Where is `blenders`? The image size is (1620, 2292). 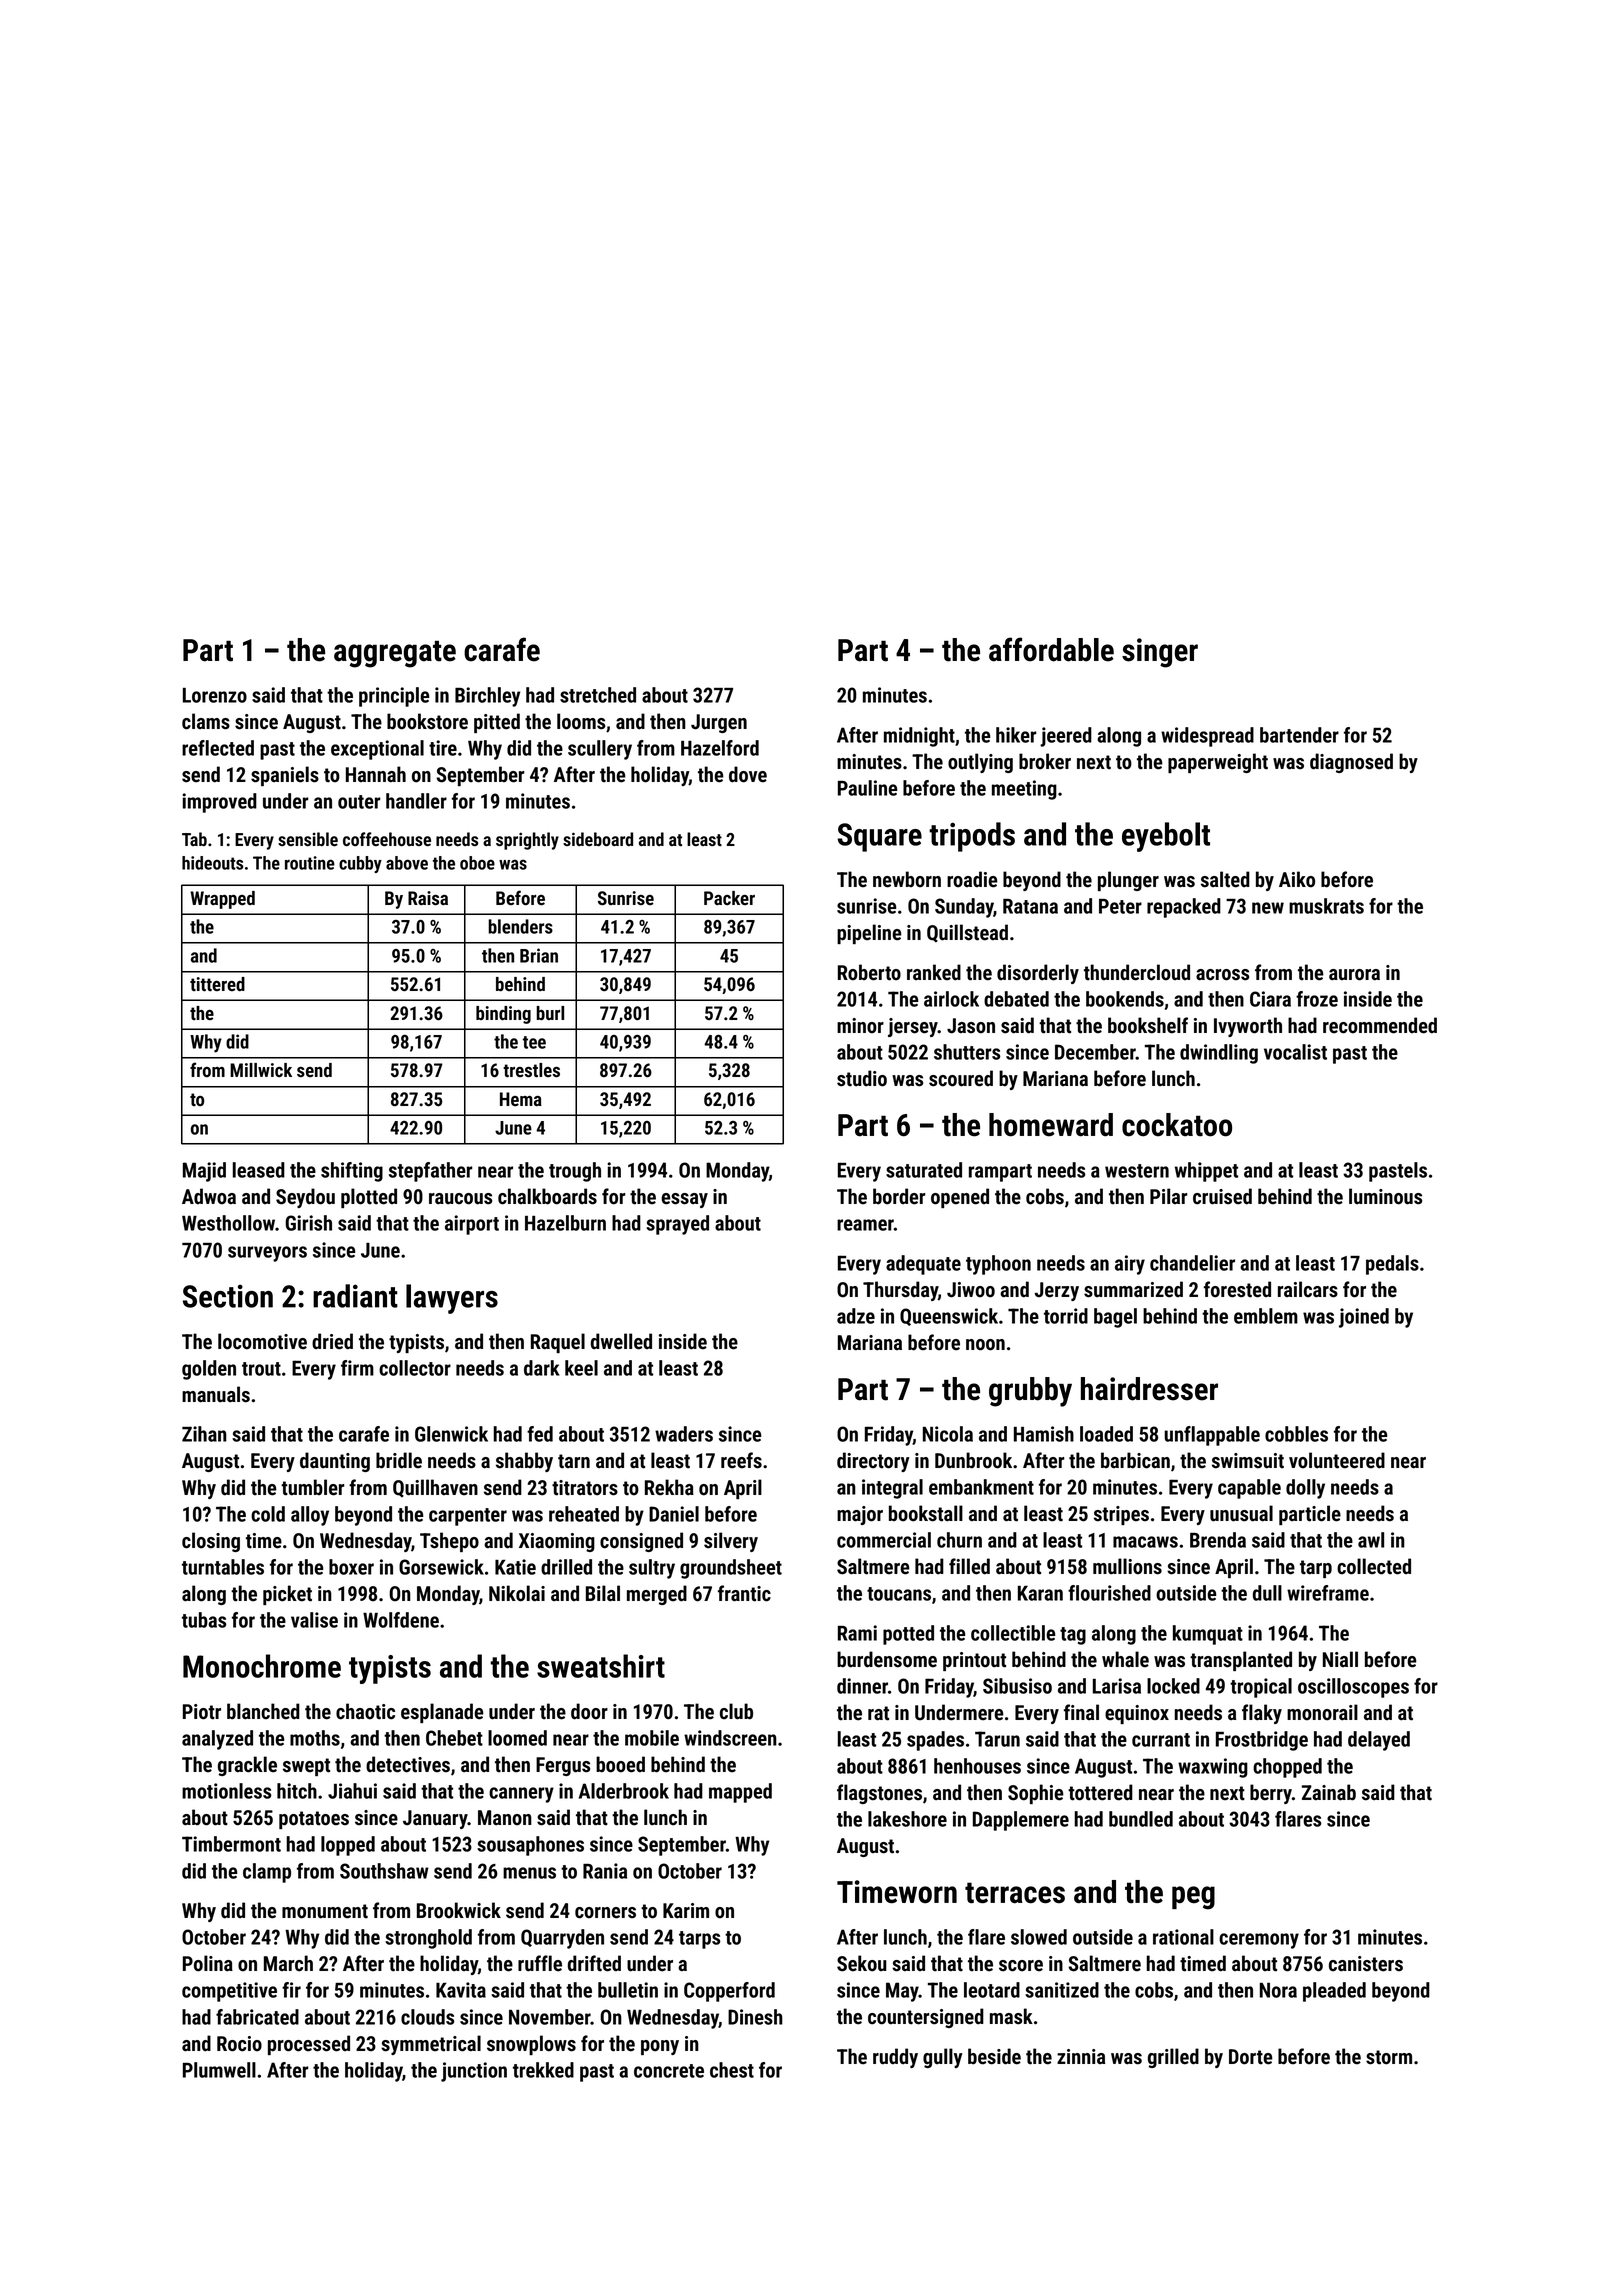 blenders is located at coordinates (520, 926).
